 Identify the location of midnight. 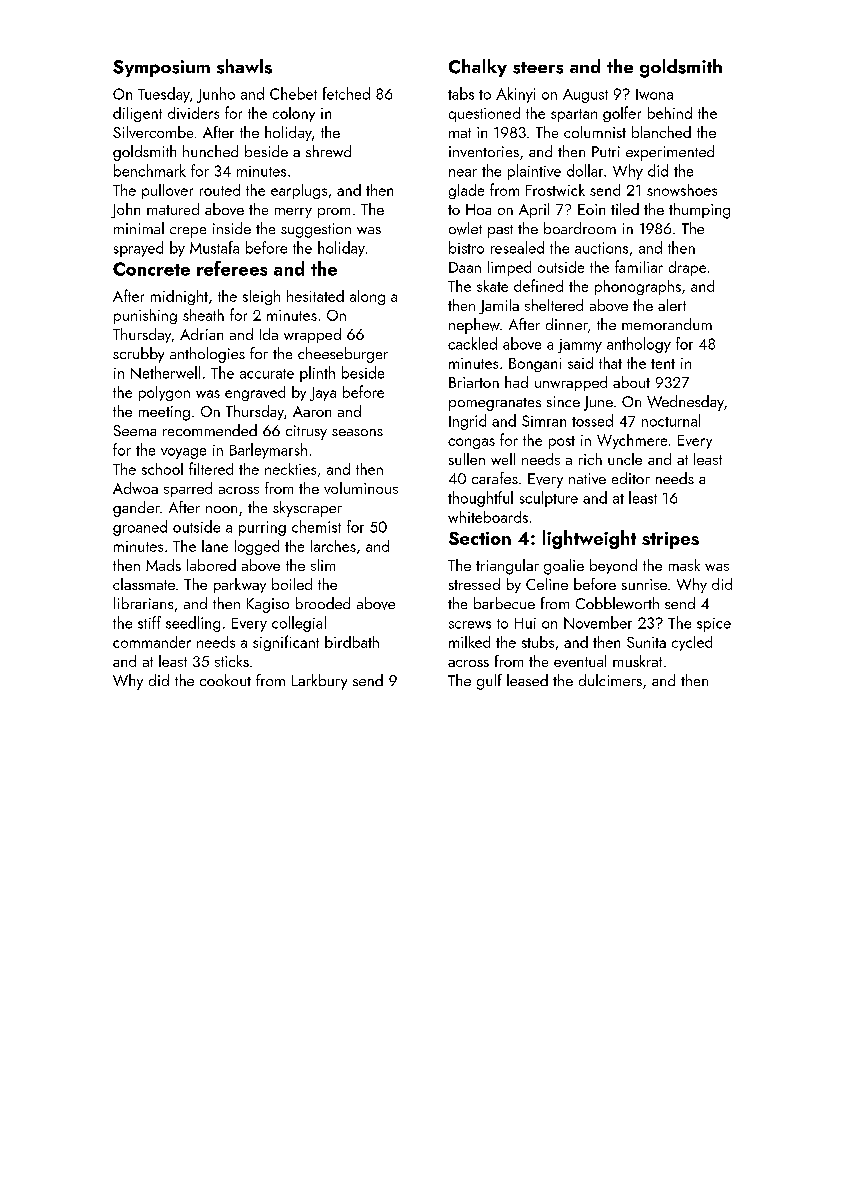
(179, 297).
